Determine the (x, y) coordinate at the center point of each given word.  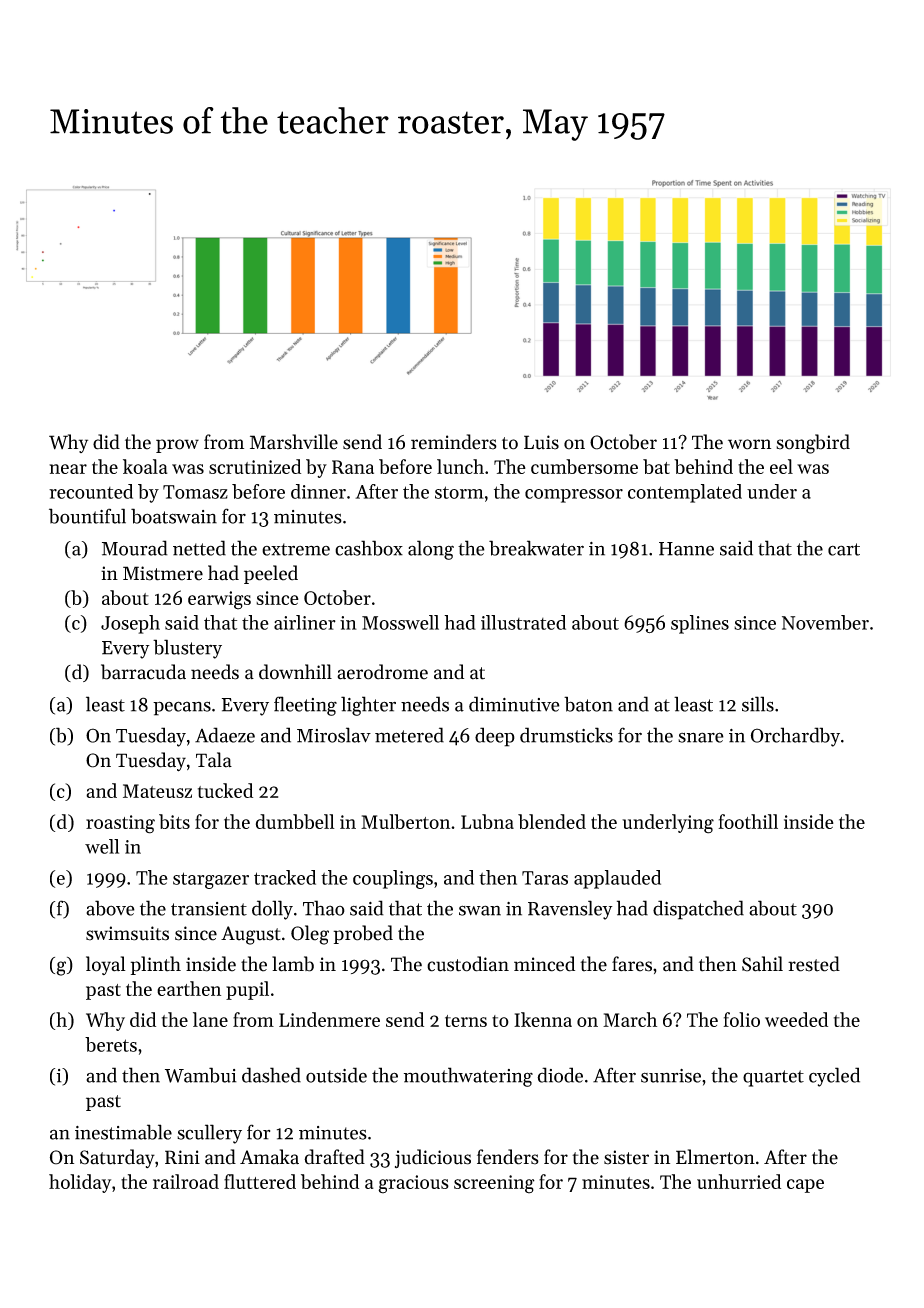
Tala (214, 760)
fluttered (260, 1181)
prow (177, 446)
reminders (454, 442)
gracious (413, 1184)
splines (700, 624)
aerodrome (382, 672)
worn (749, 444)
